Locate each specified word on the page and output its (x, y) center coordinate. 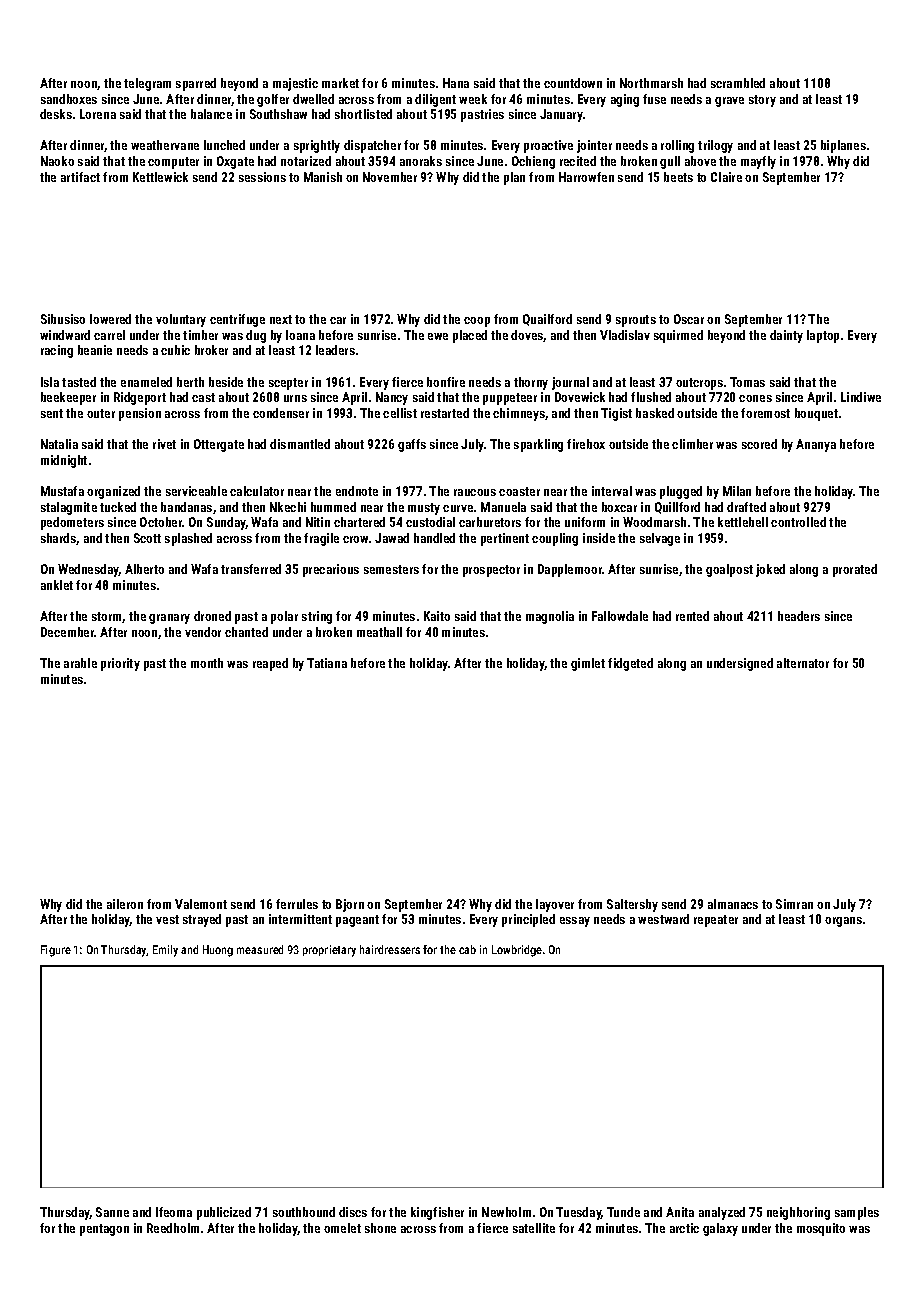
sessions (262, 177)
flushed (651, 397)
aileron (125, 904)
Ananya (816, 445)
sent (52, 413)
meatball (379, 632)
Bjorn (350, 905)
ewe (438, 336)
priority (120, 664)
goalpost (729, 570)
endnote (357, 491)
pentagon (104, 1230)
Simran (794, 904)
